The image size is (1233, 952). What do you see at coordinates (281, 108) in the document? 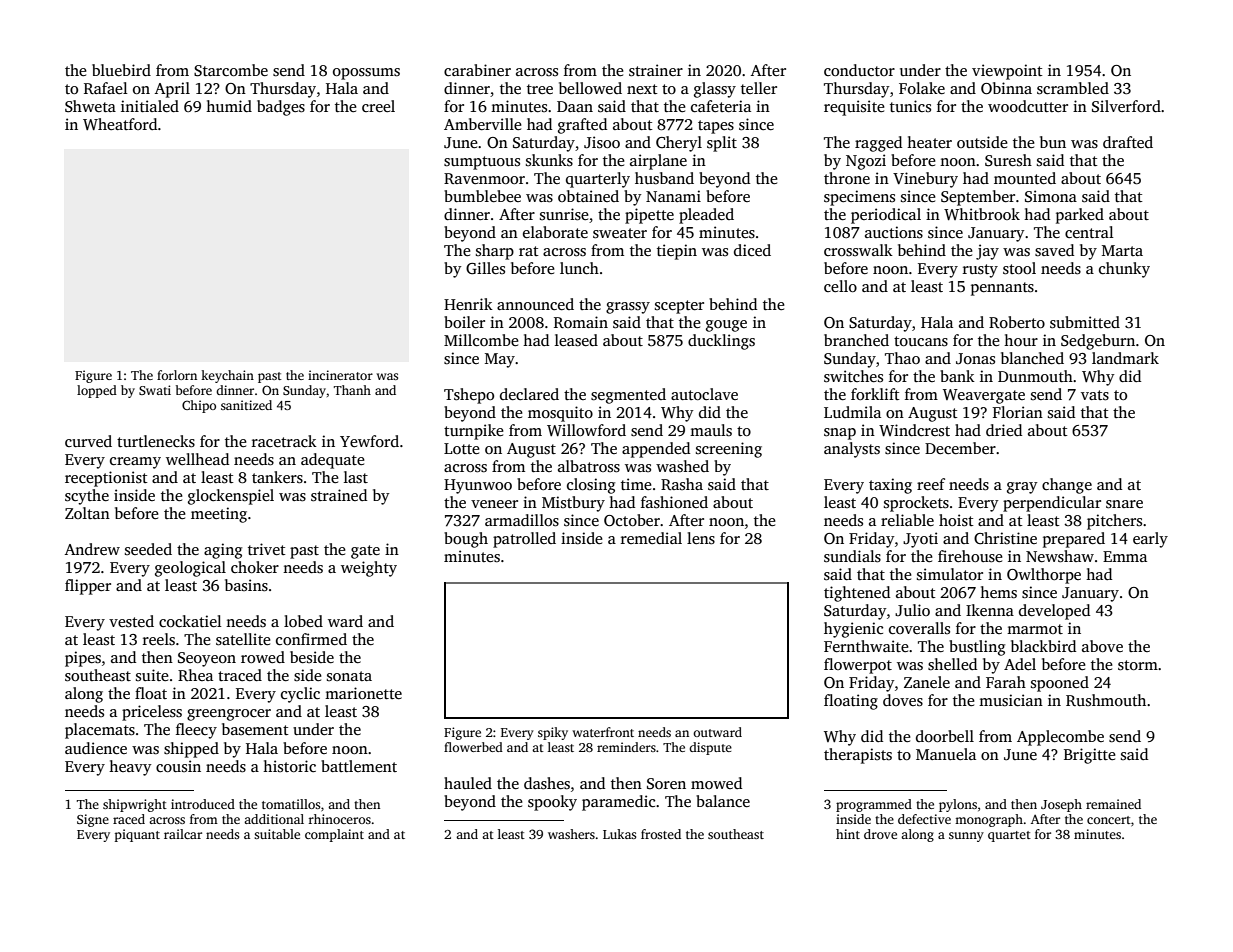
I see `badges` at bounding box center [281, 108].
